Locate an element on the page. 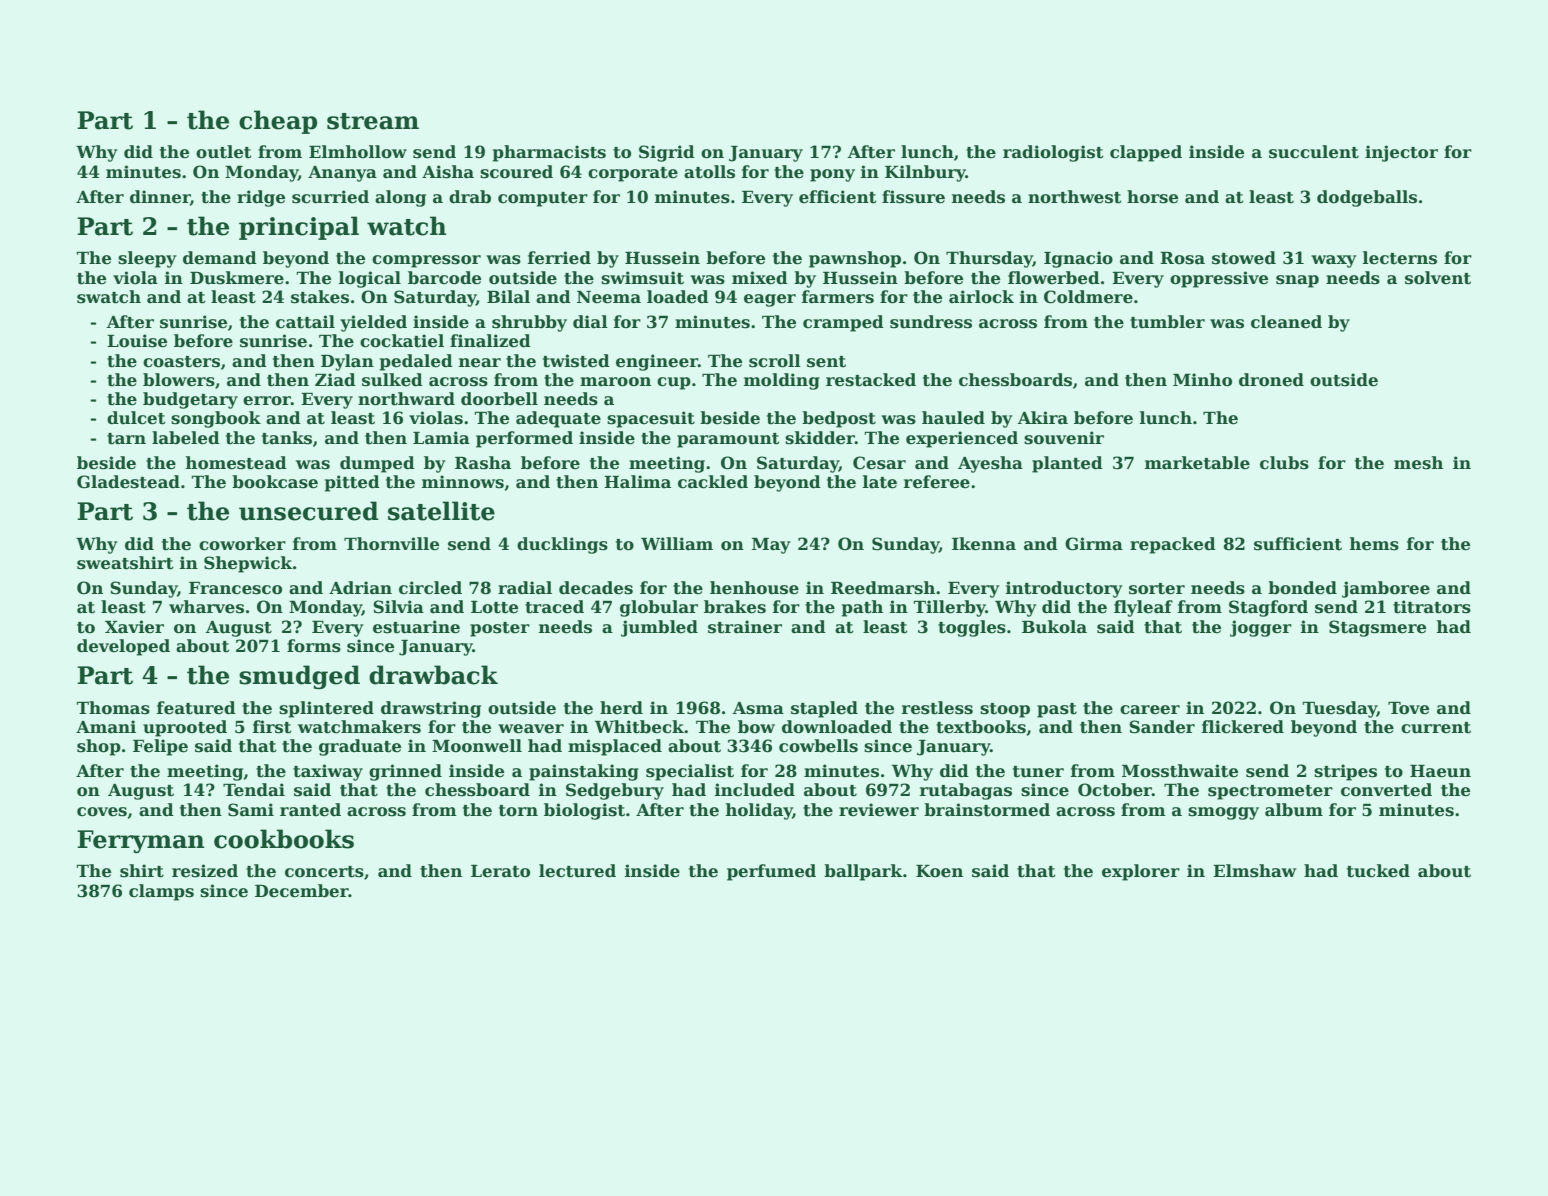  converted is located at coordinates (1386, 790).
